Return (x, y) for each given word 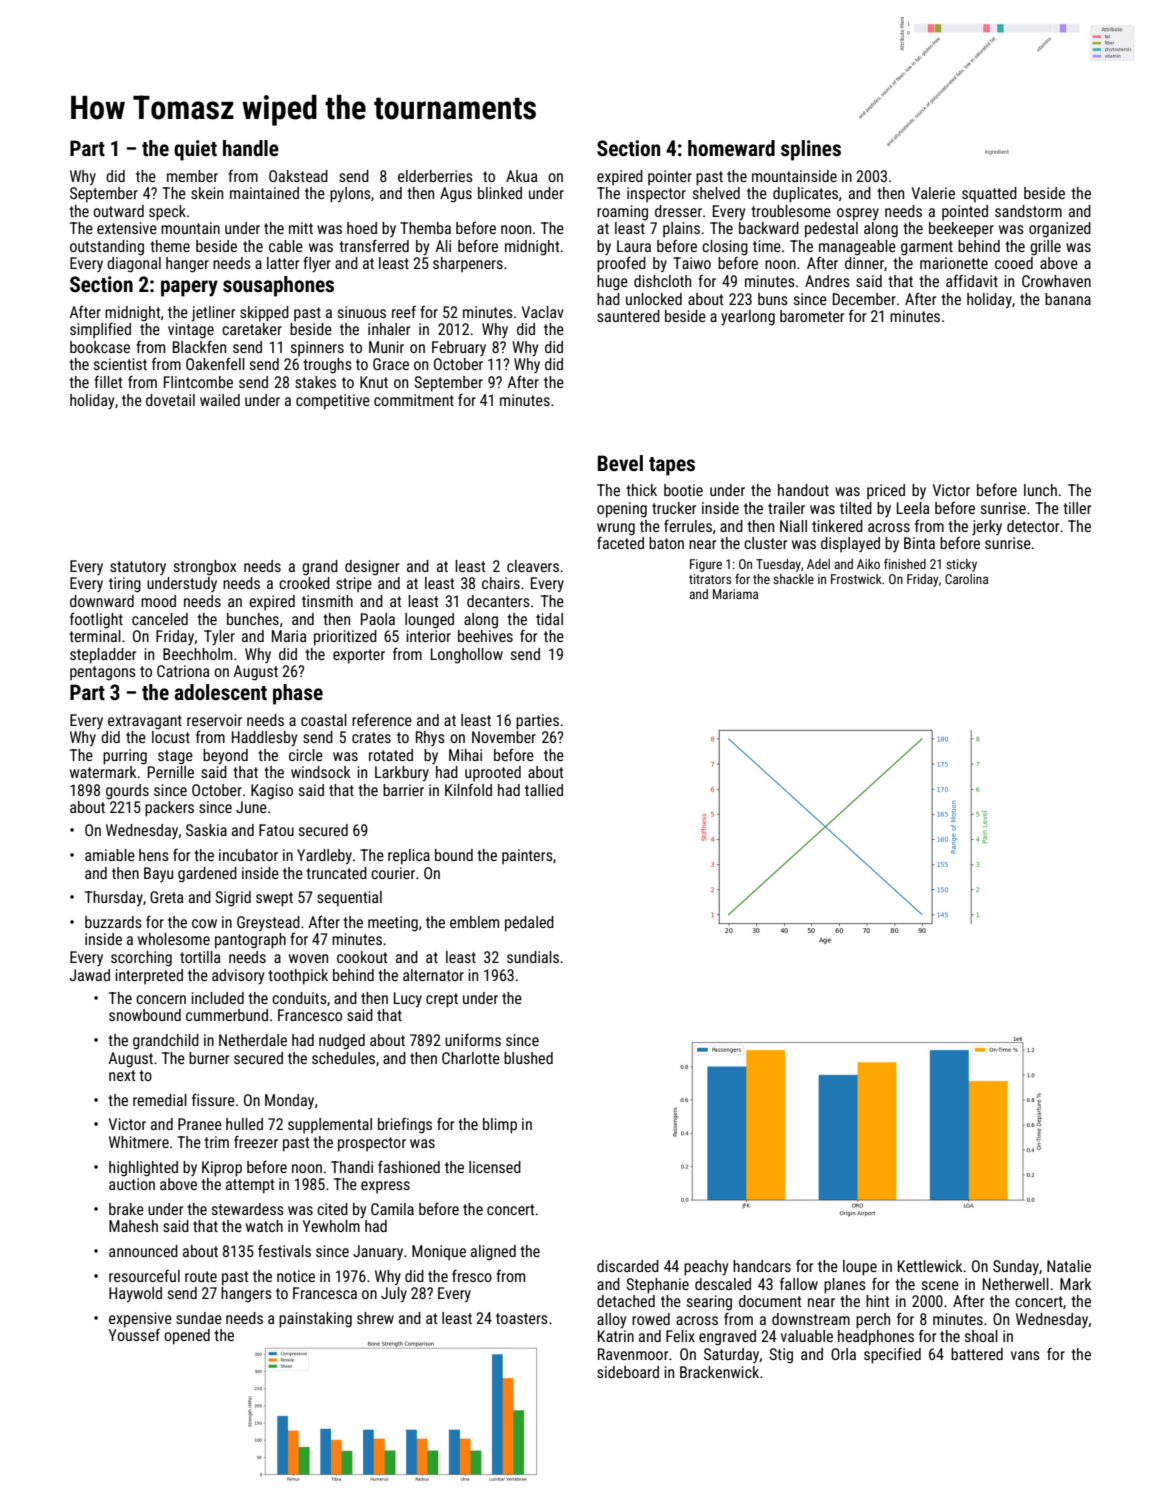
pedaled (529, 924)
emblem (474, 922)
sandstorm (1028, 211)
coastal (324, 720)
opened (187, 1337)
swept (274, 899)
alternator (433, 975)
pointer (670, 177)
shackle (793, 579)
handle (251, 148)
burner (209, 1058)
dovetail (170, 400)
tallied (544, 790)
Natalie (1069, 1266)
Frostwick (856, 579)
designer (372, 568)
